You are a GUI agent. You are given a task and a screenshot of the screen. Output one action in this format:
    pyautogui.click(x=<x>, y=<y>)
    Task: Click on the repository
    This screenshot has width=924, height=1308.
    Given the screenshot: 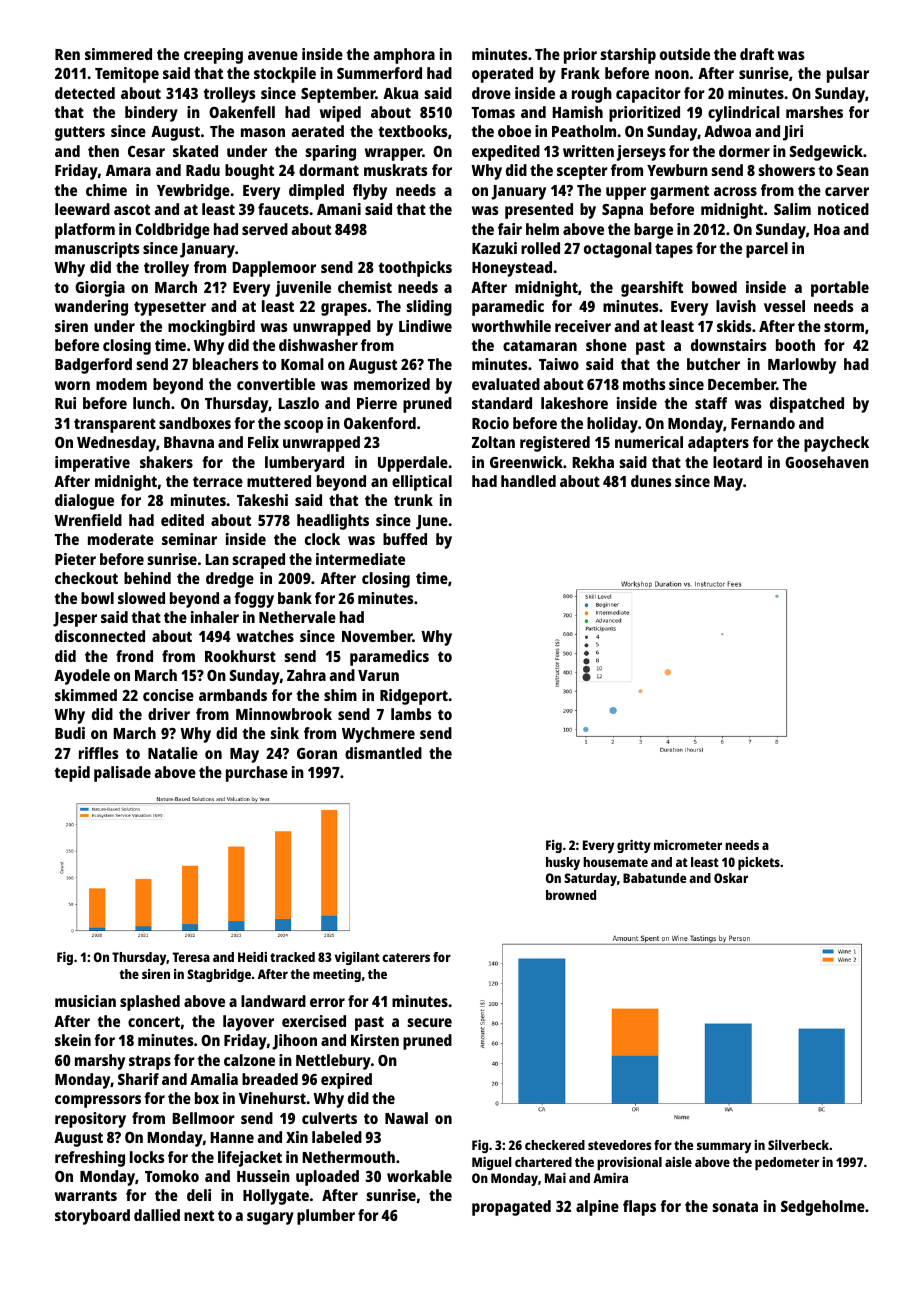 What is the action you would take?
    pyautogui.click(x=90, y=1120)
